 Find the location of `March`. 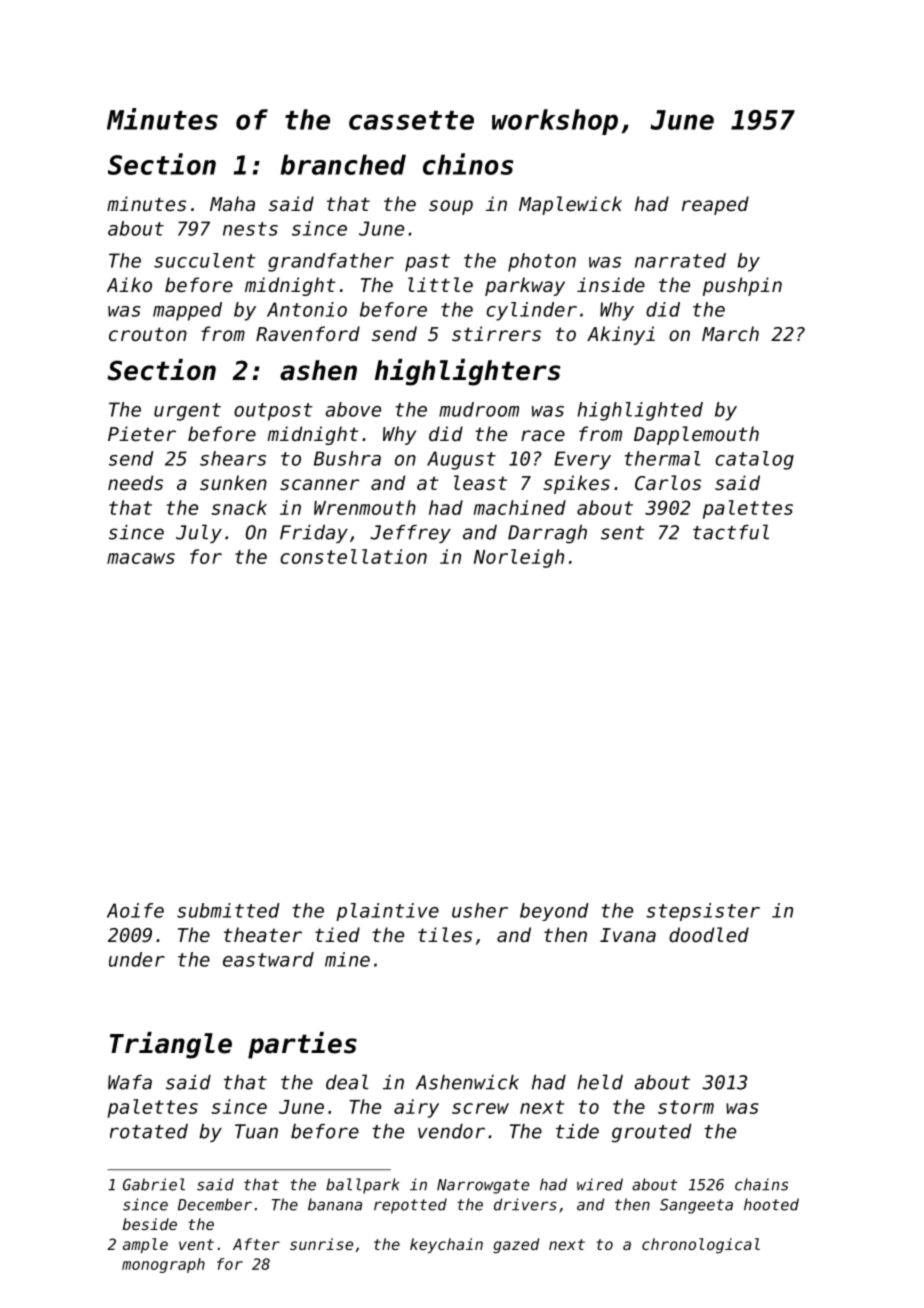

March is located at coordinates (730, 333).
